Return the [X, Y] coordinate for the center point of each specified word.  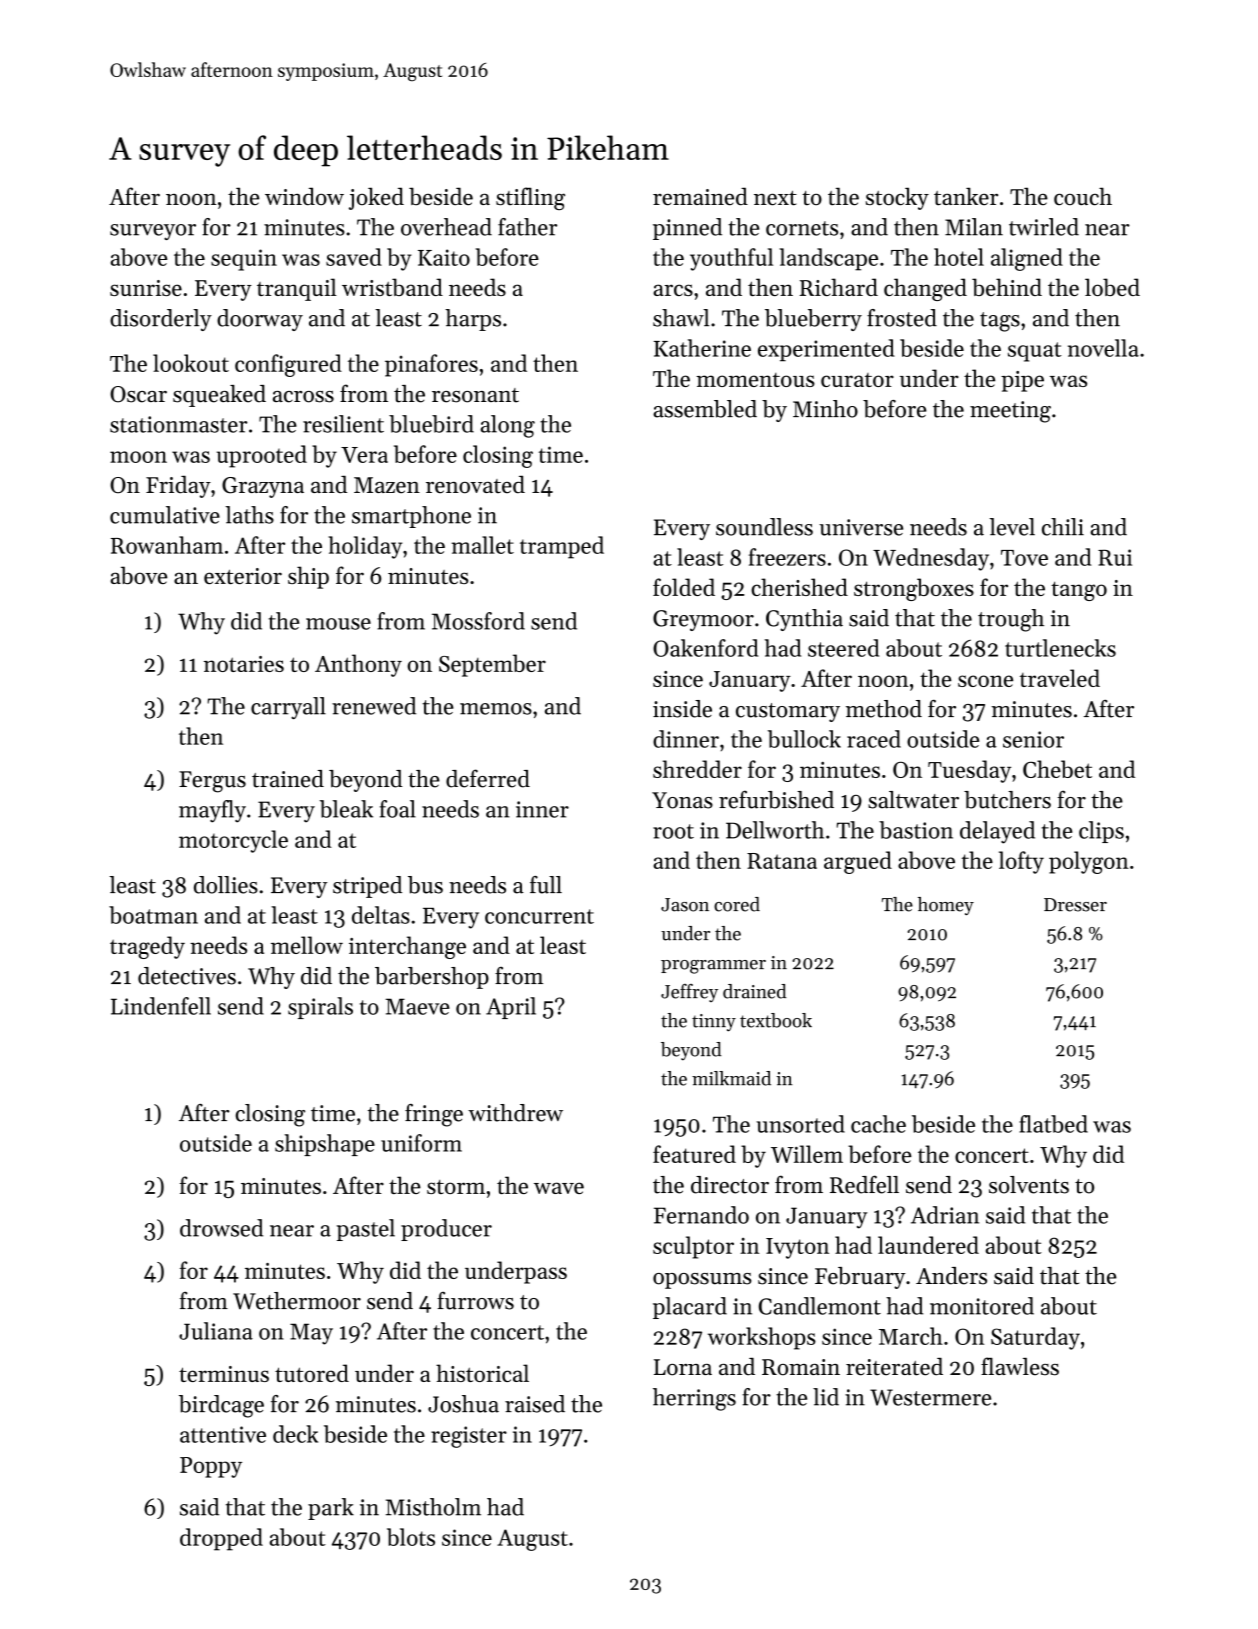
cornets [802, 228]
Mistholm [433, 1507]
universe [861, 527]
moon [138, 457]
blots [411, 1537]
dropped [221, 1539]
